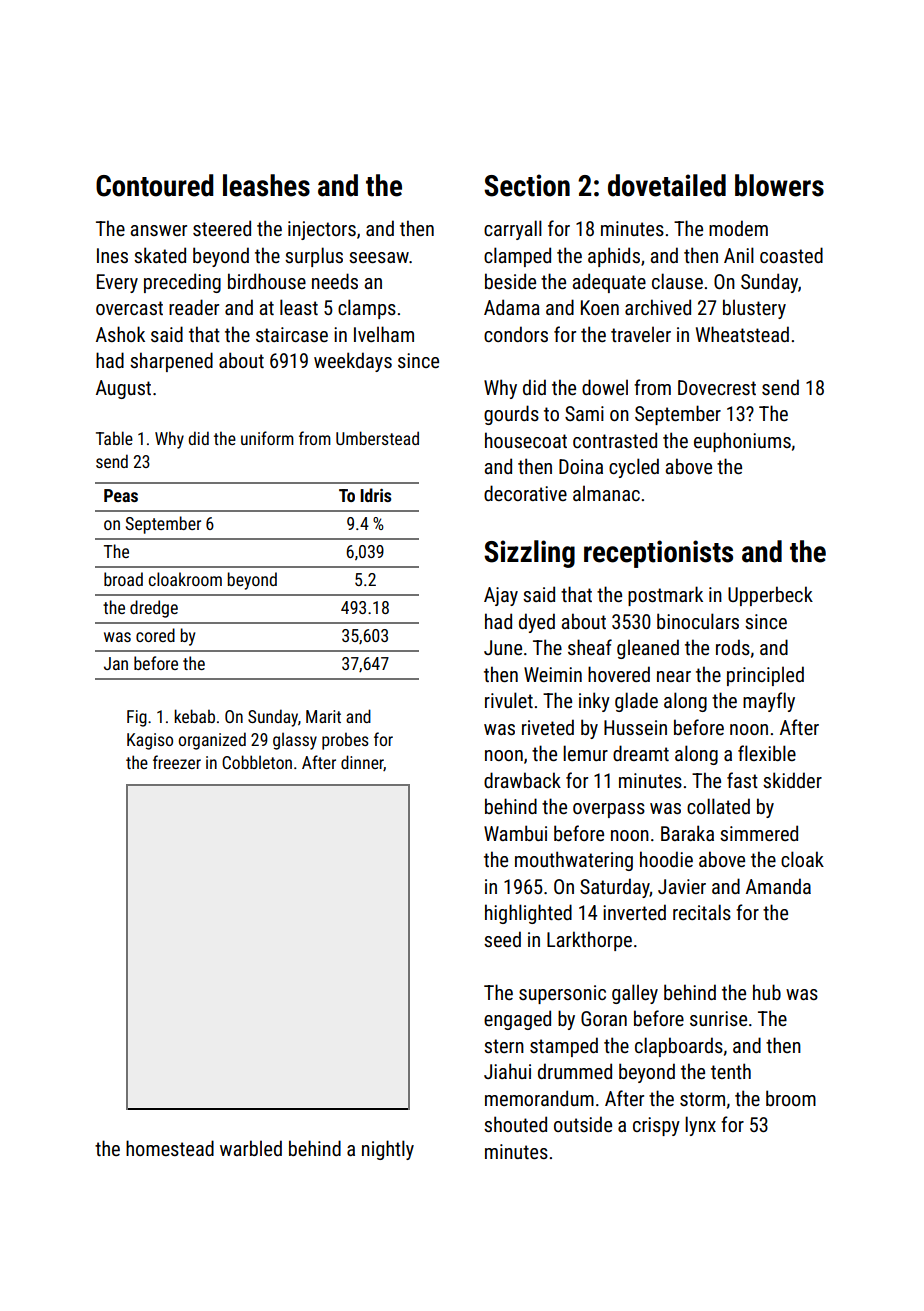 The height and width of the image is (1311, 924). I want to click on kebab, so click(194, 716).
